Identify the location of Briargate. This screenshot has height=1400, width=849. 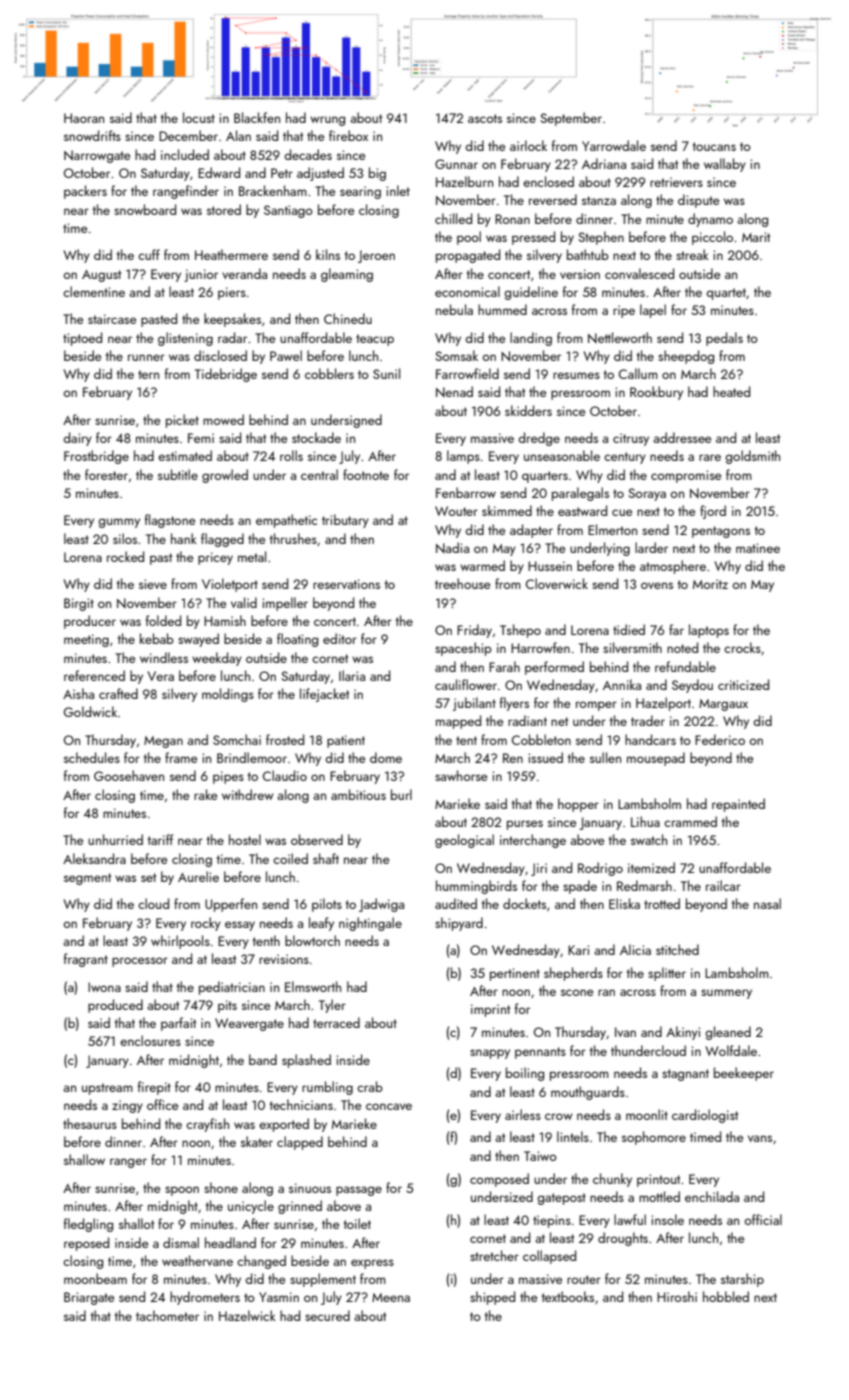
(89, 1298).
